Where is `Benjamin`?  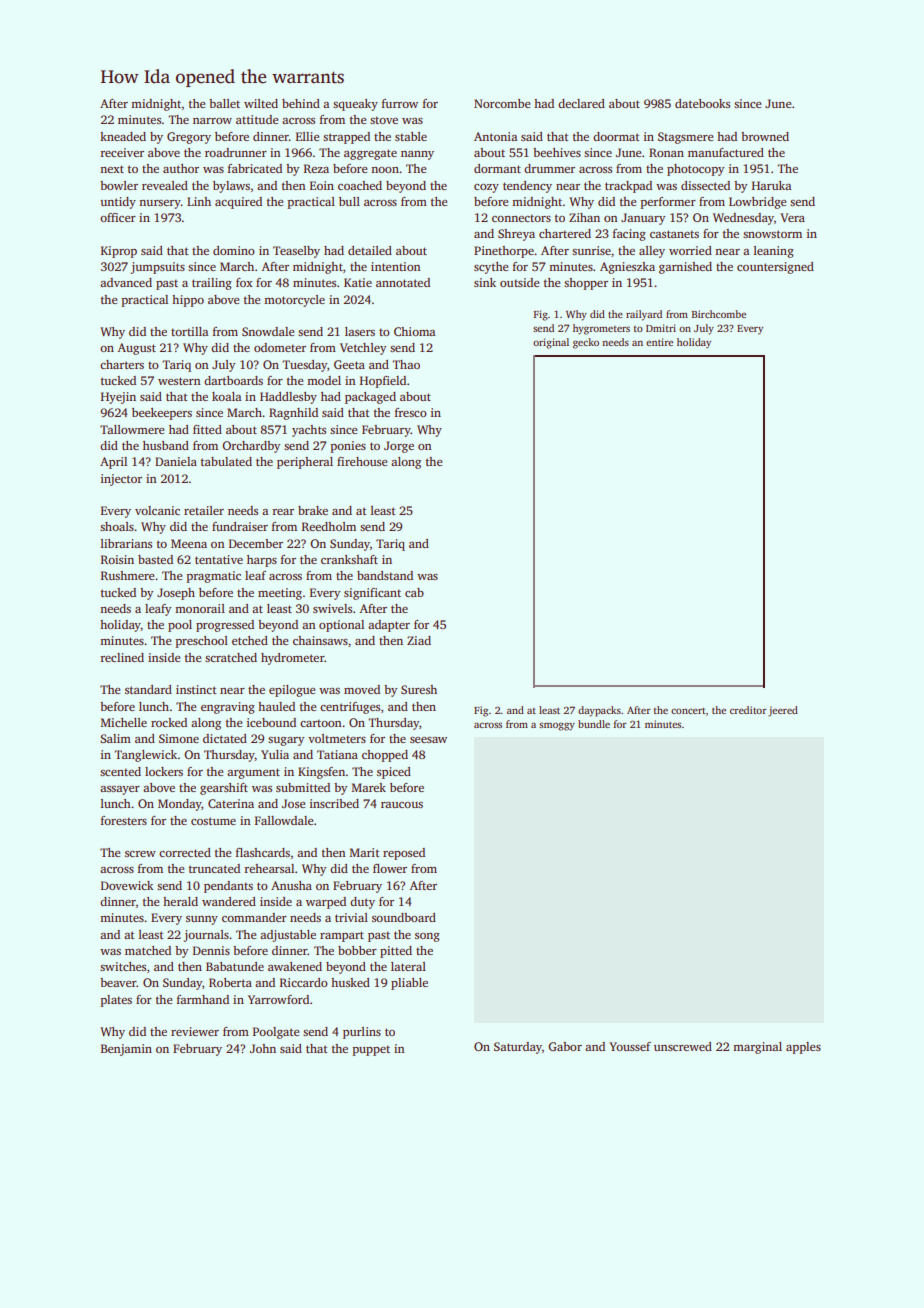 Benjamin is located at coordinates (126, 1050).
